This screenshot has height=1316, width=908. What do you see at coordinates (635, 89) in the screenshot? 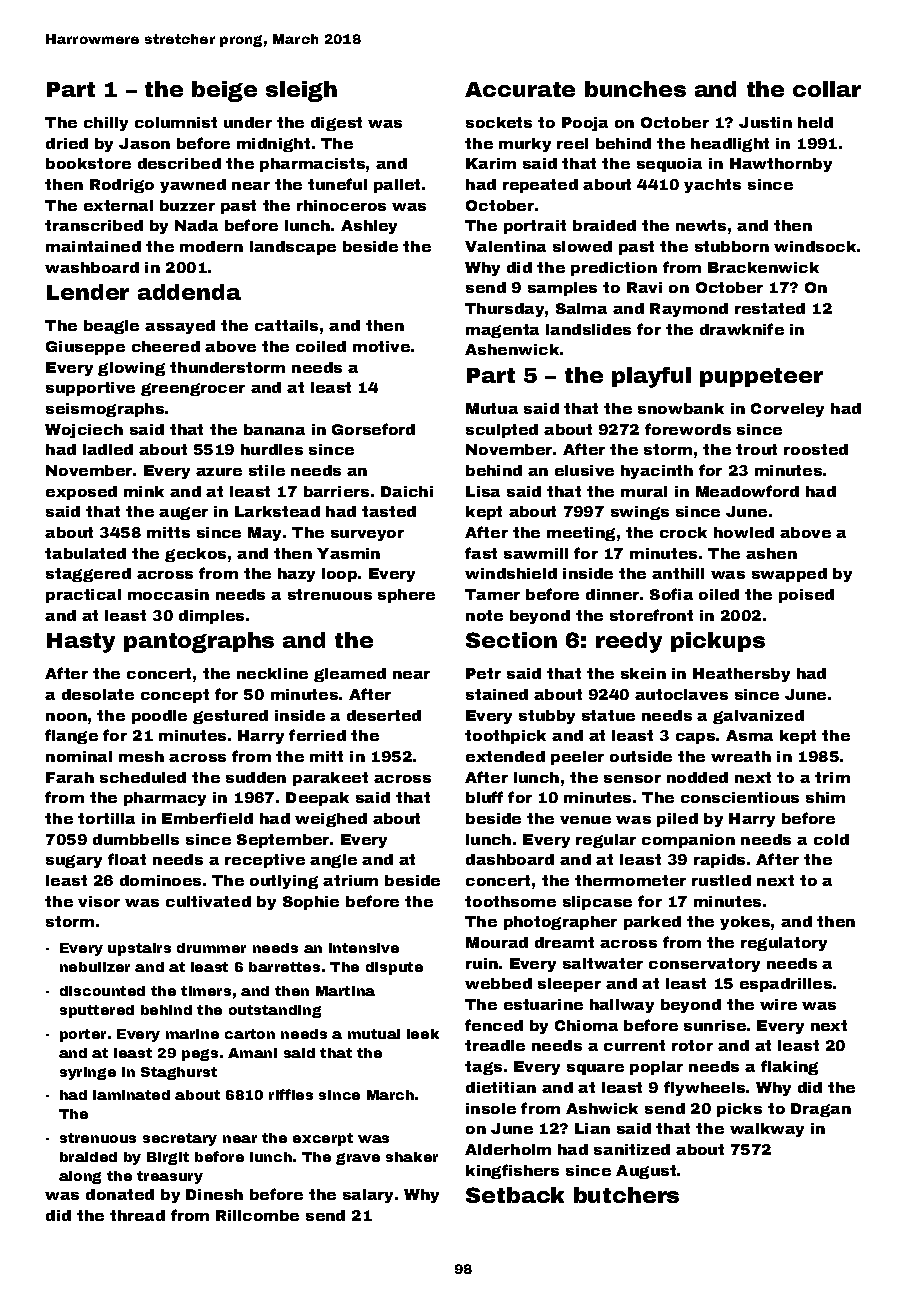
I see `bunches` at bounding box center [635, 89].
